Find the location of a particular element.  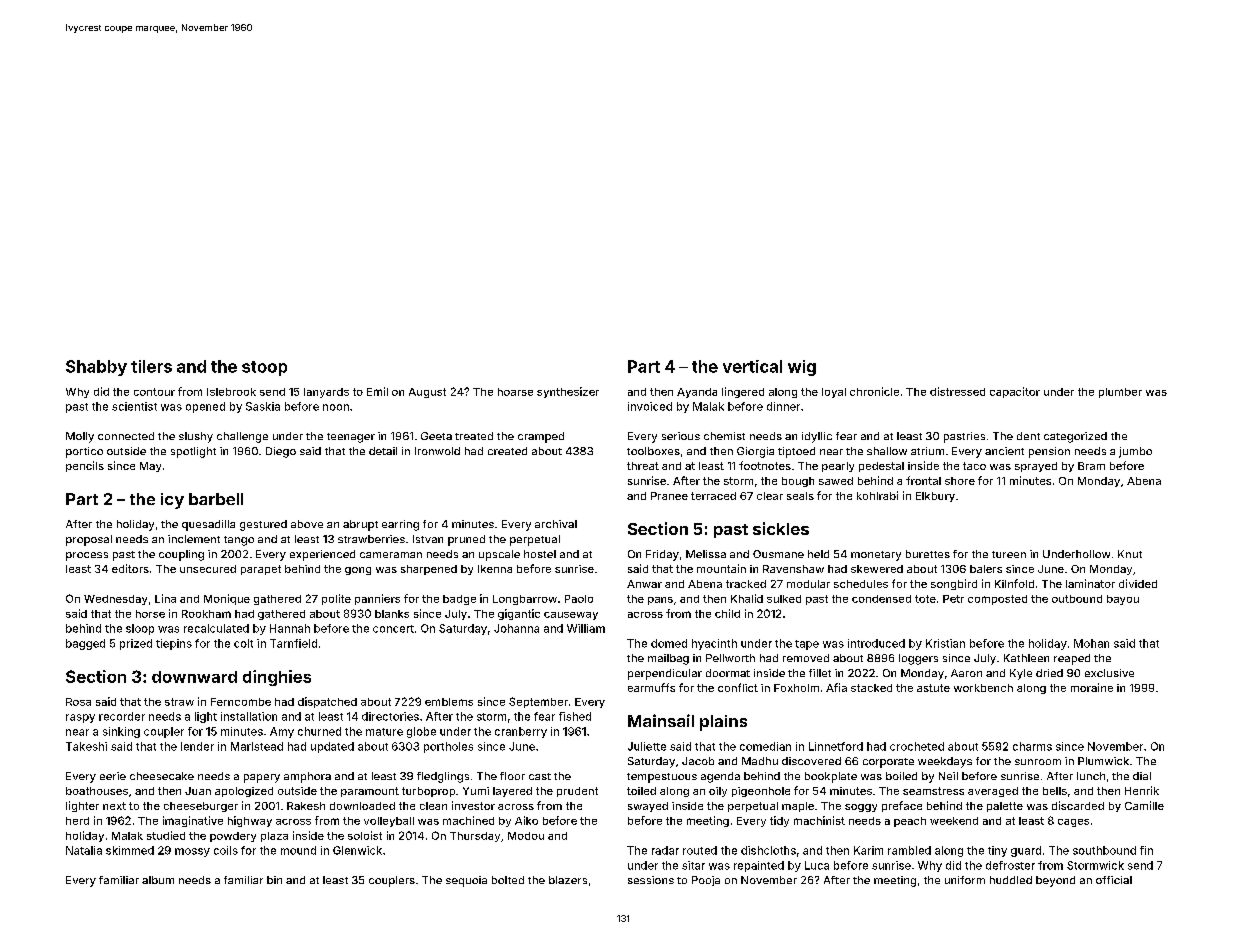

apologized is located at coordinates (244, 792).
